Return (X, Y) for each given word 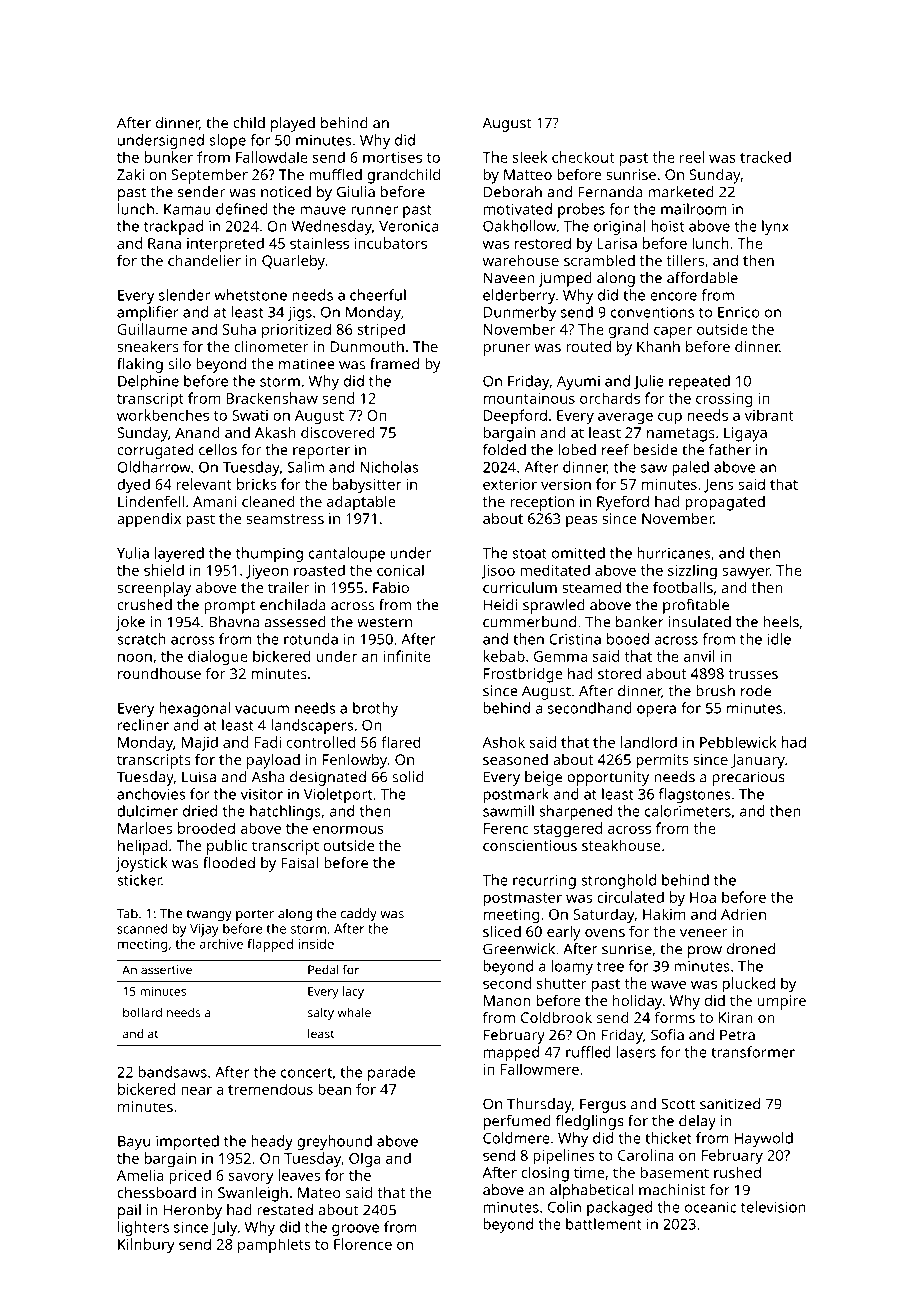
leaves (299, 1175)
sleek (530, 157)
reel (692, 157)
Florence (363, 1244)
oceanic (710, 1207)
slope (228, 141)
